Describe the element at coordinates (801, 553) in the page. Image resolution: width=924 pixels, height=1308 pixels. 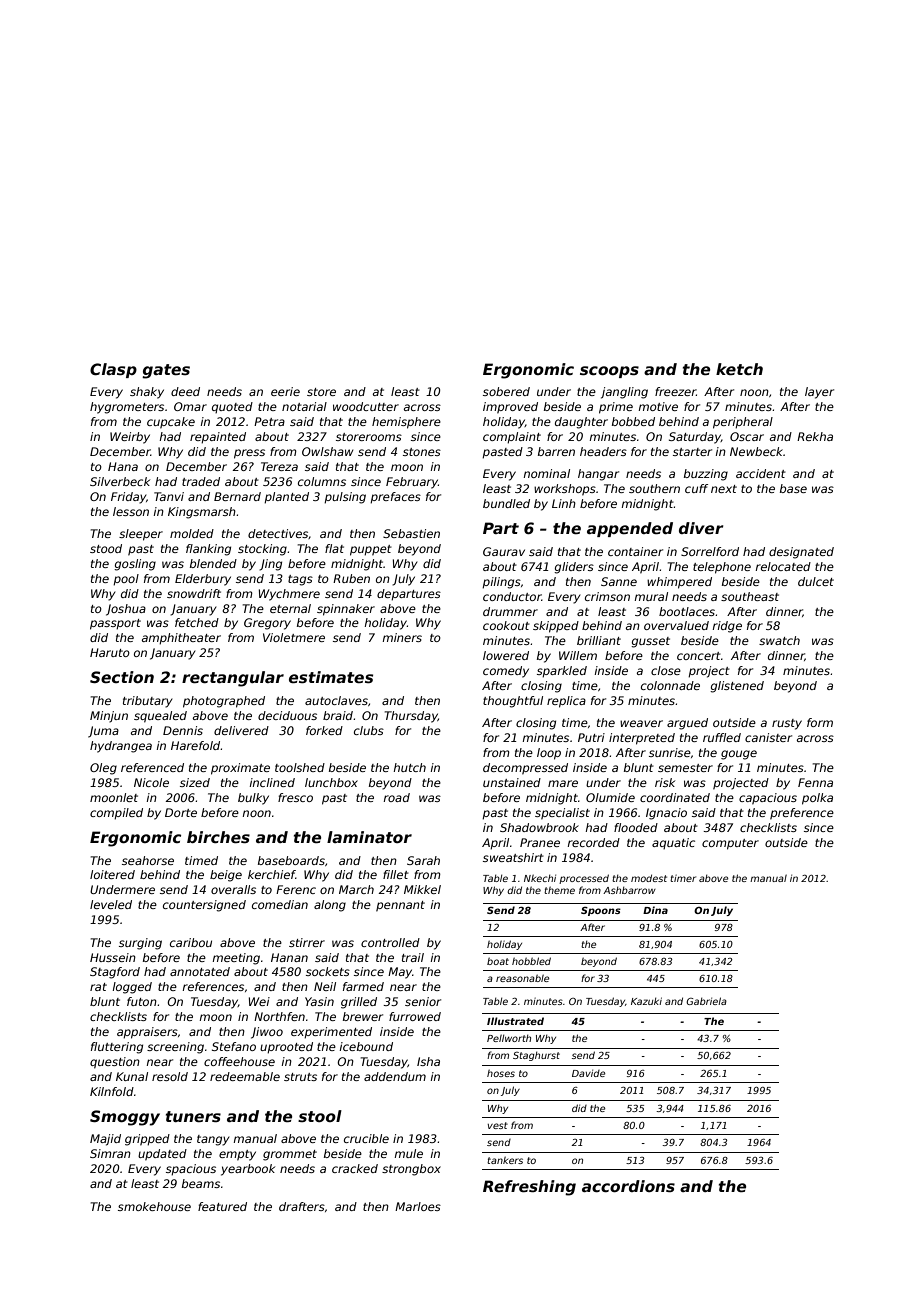
I see `designated` at that location.
